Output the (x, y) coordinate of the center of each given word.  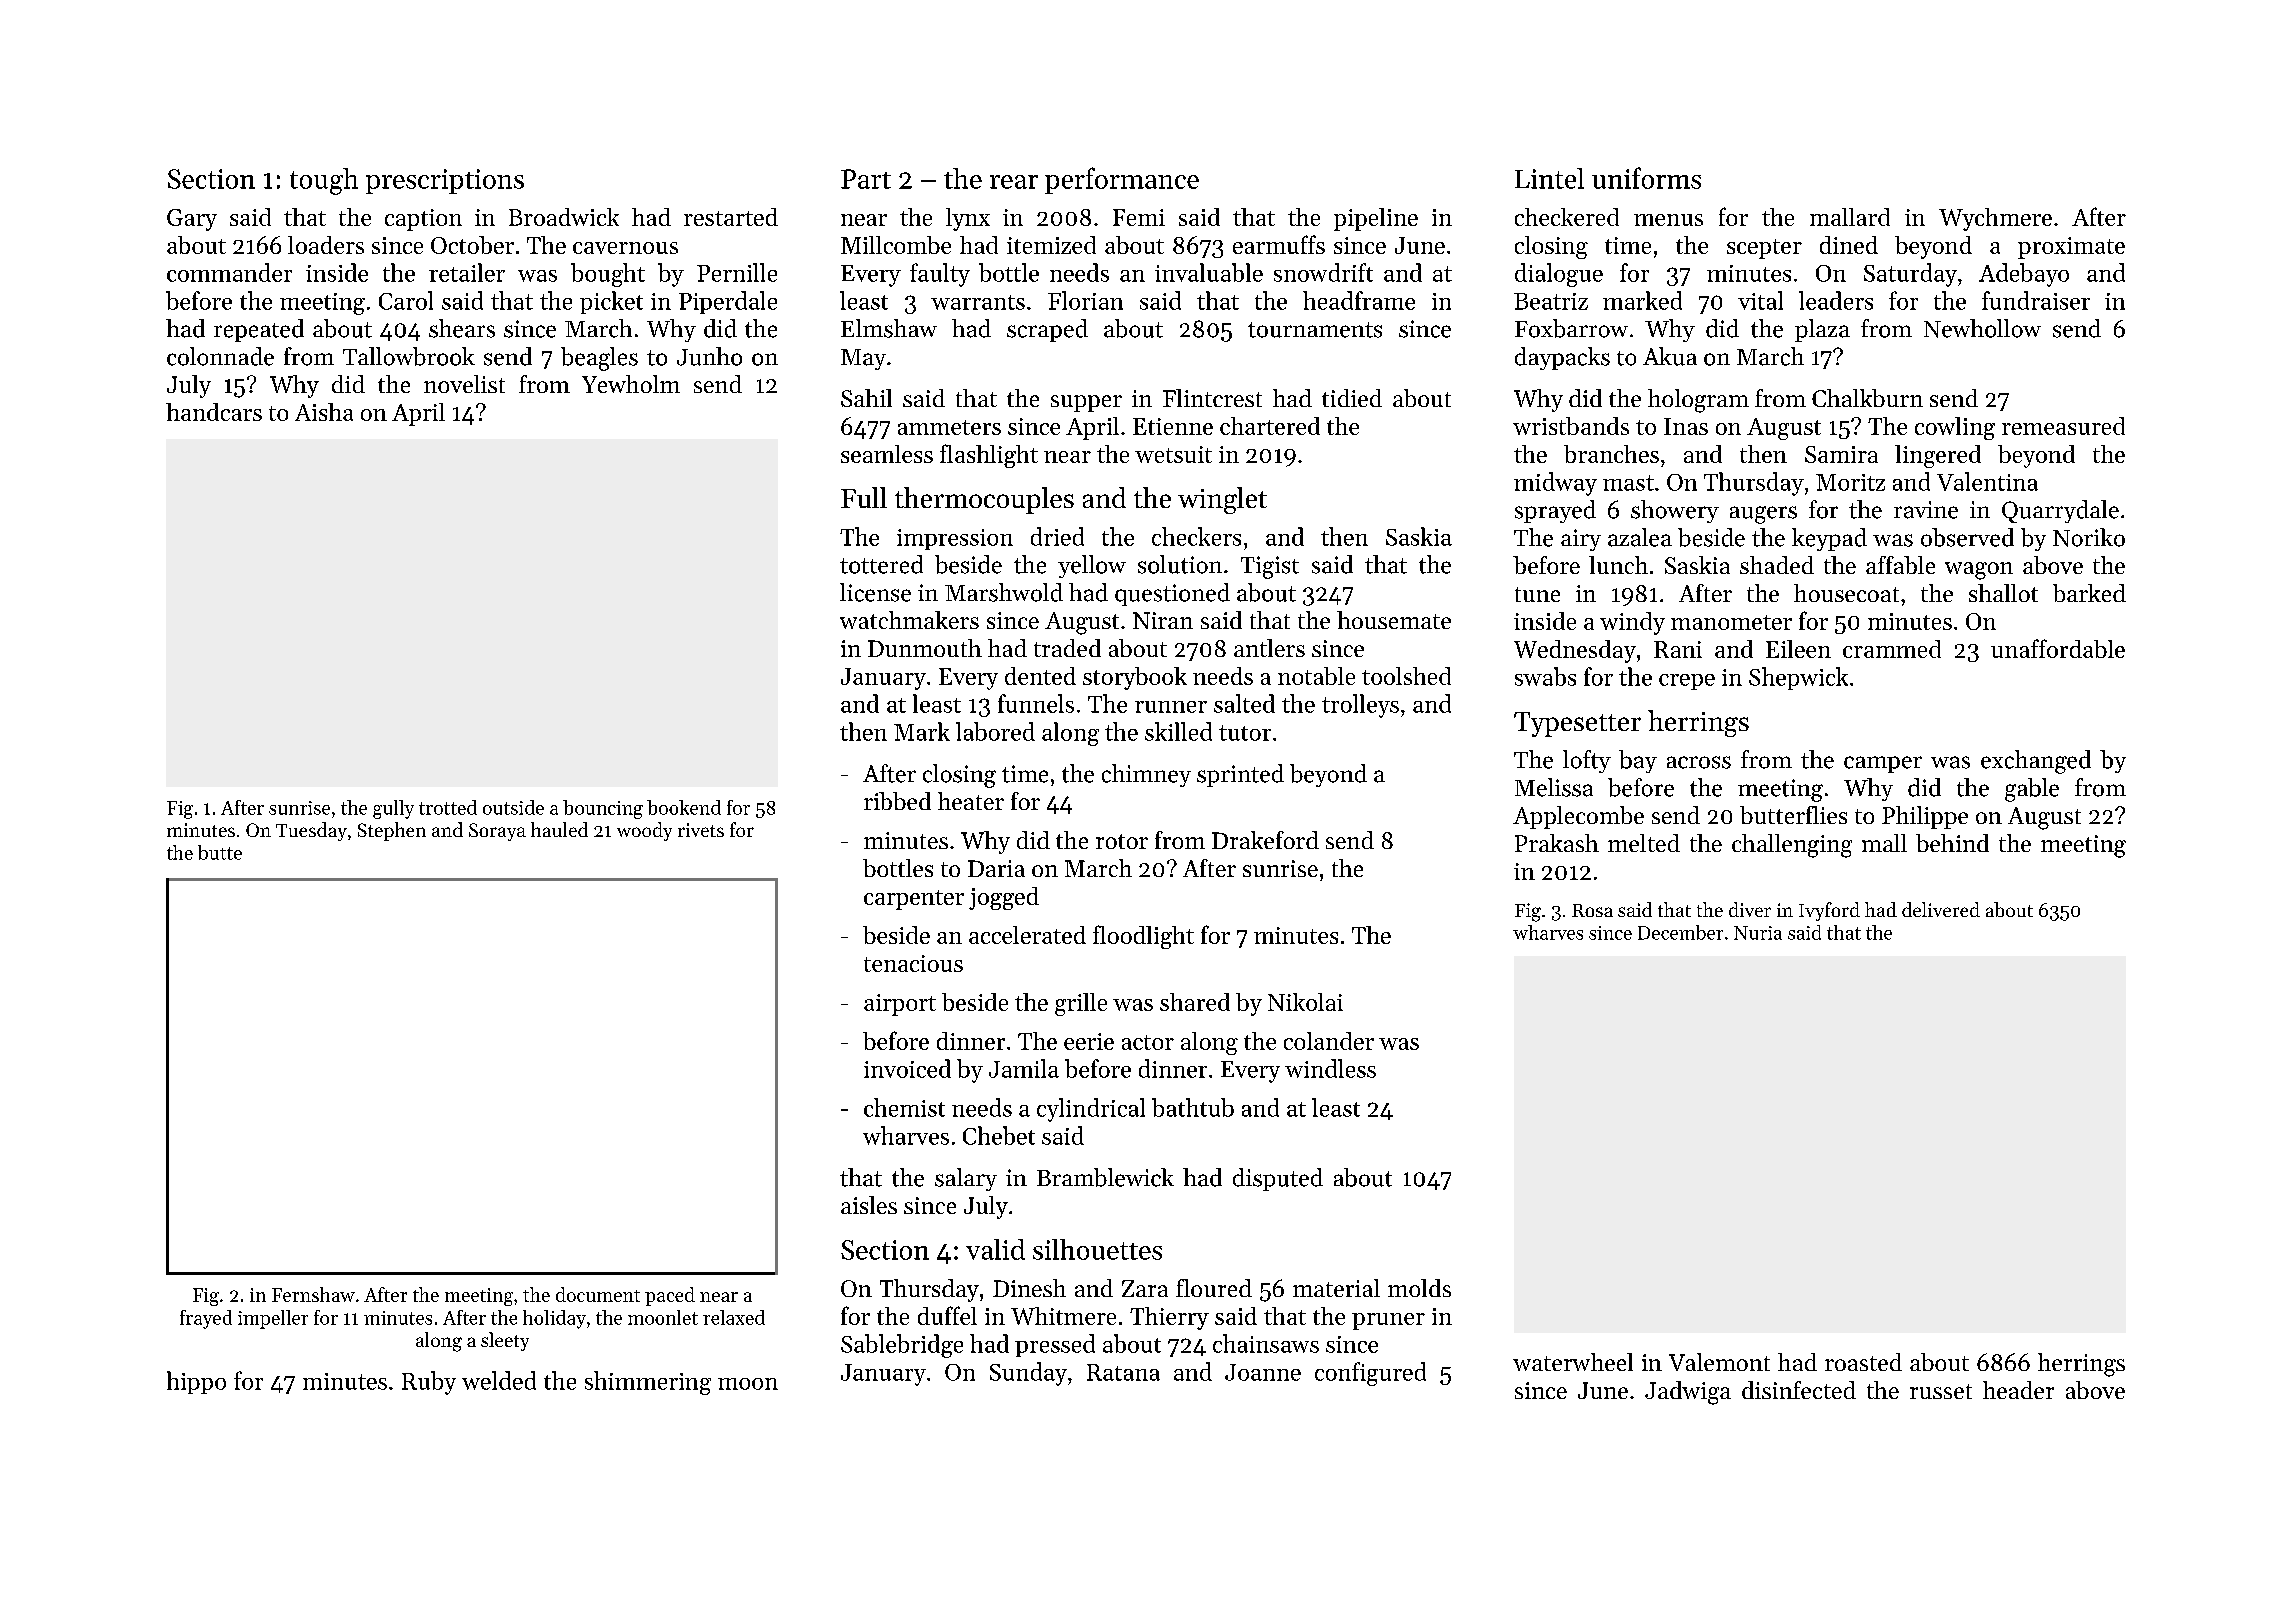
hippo (196, 1382)
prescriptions (445, 181)
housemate (1394, 620)
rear (1014, 182)
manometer (1731, 622)
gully (393, 809)
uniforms (1646, 178)
